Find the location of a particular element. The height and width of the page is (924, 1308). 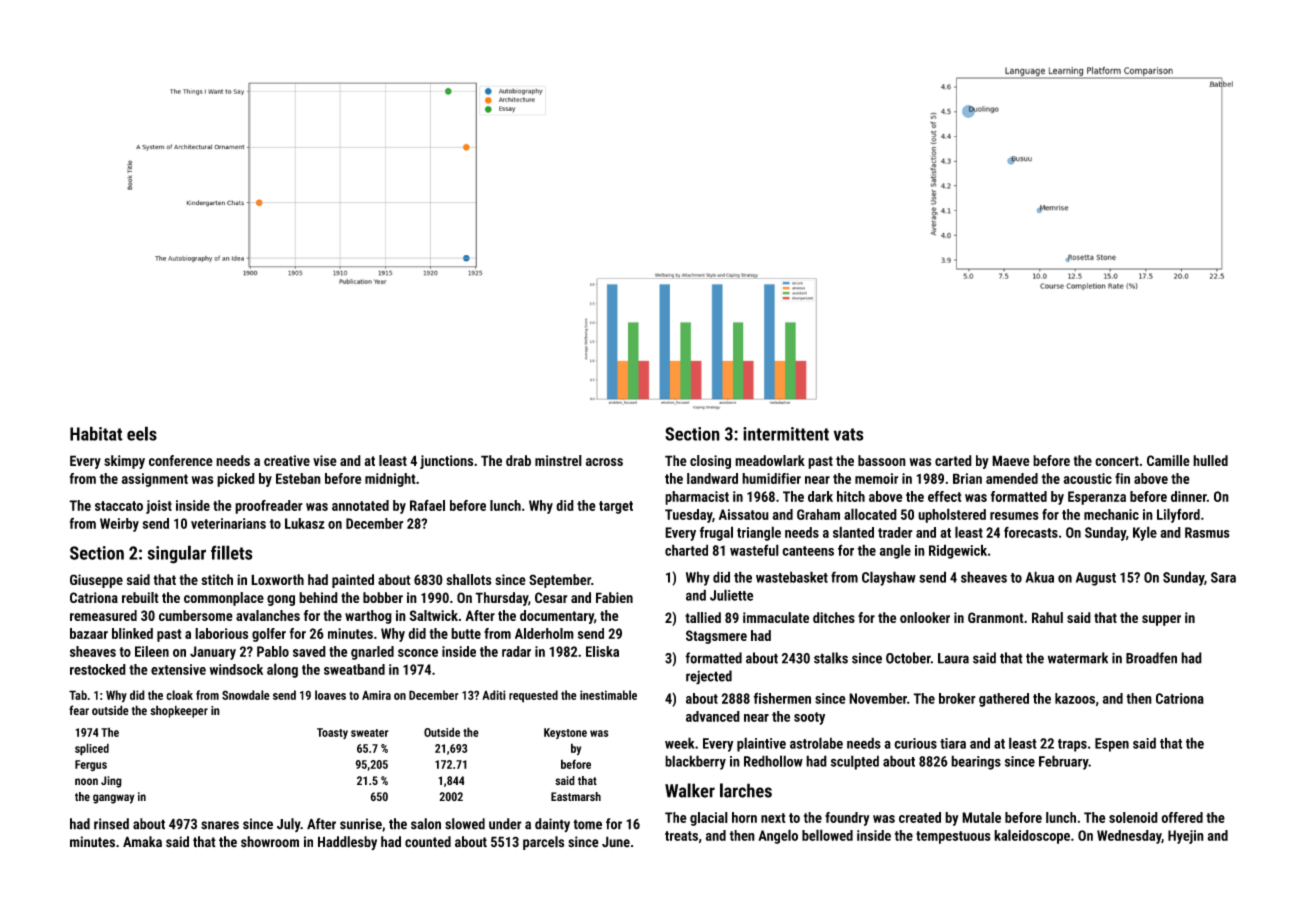

Clayshaw is located at coordinates (889, 578).
